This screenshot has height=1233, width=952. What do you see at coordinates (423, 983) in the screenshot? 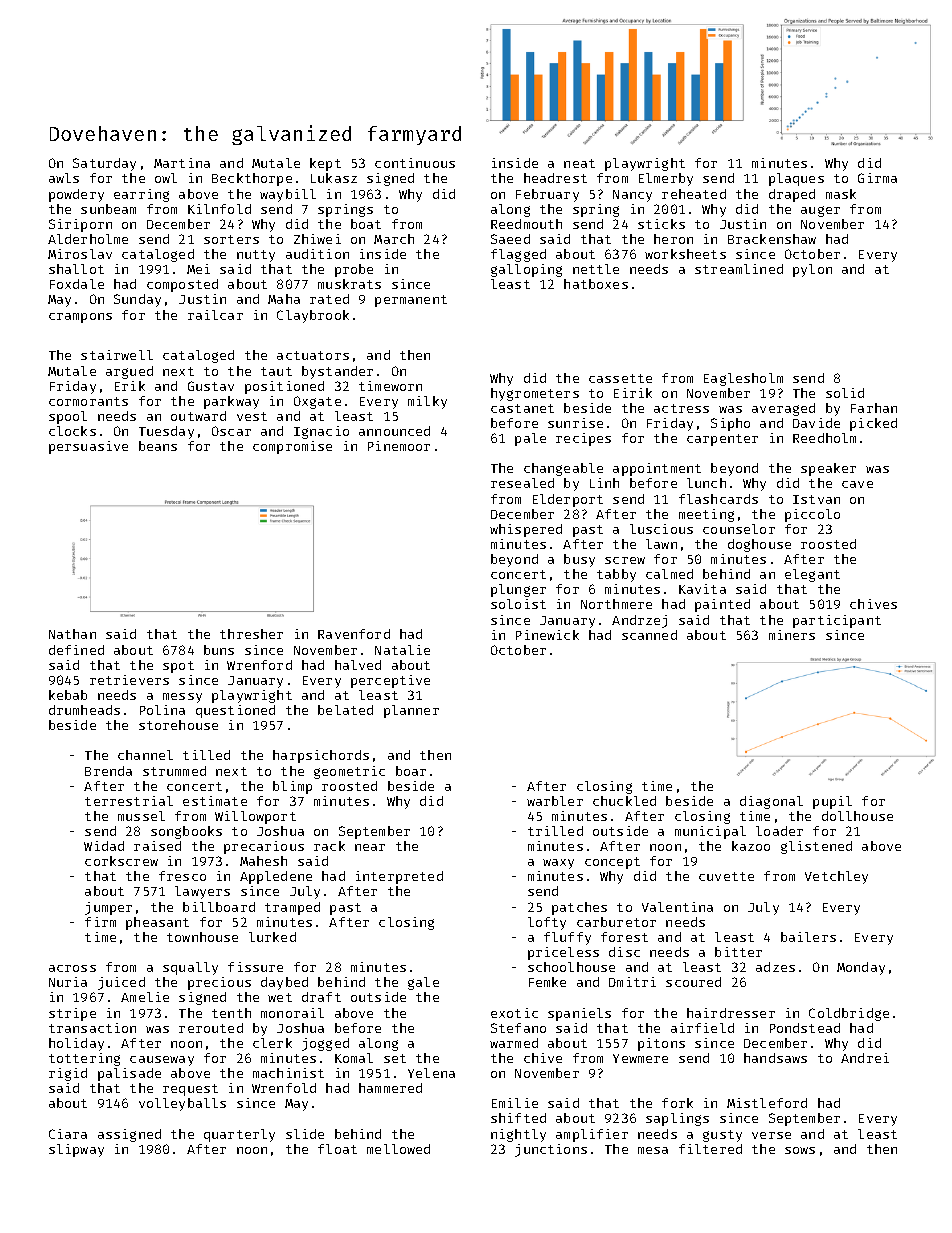
I see `gale` at bounding box center [423, 983].
